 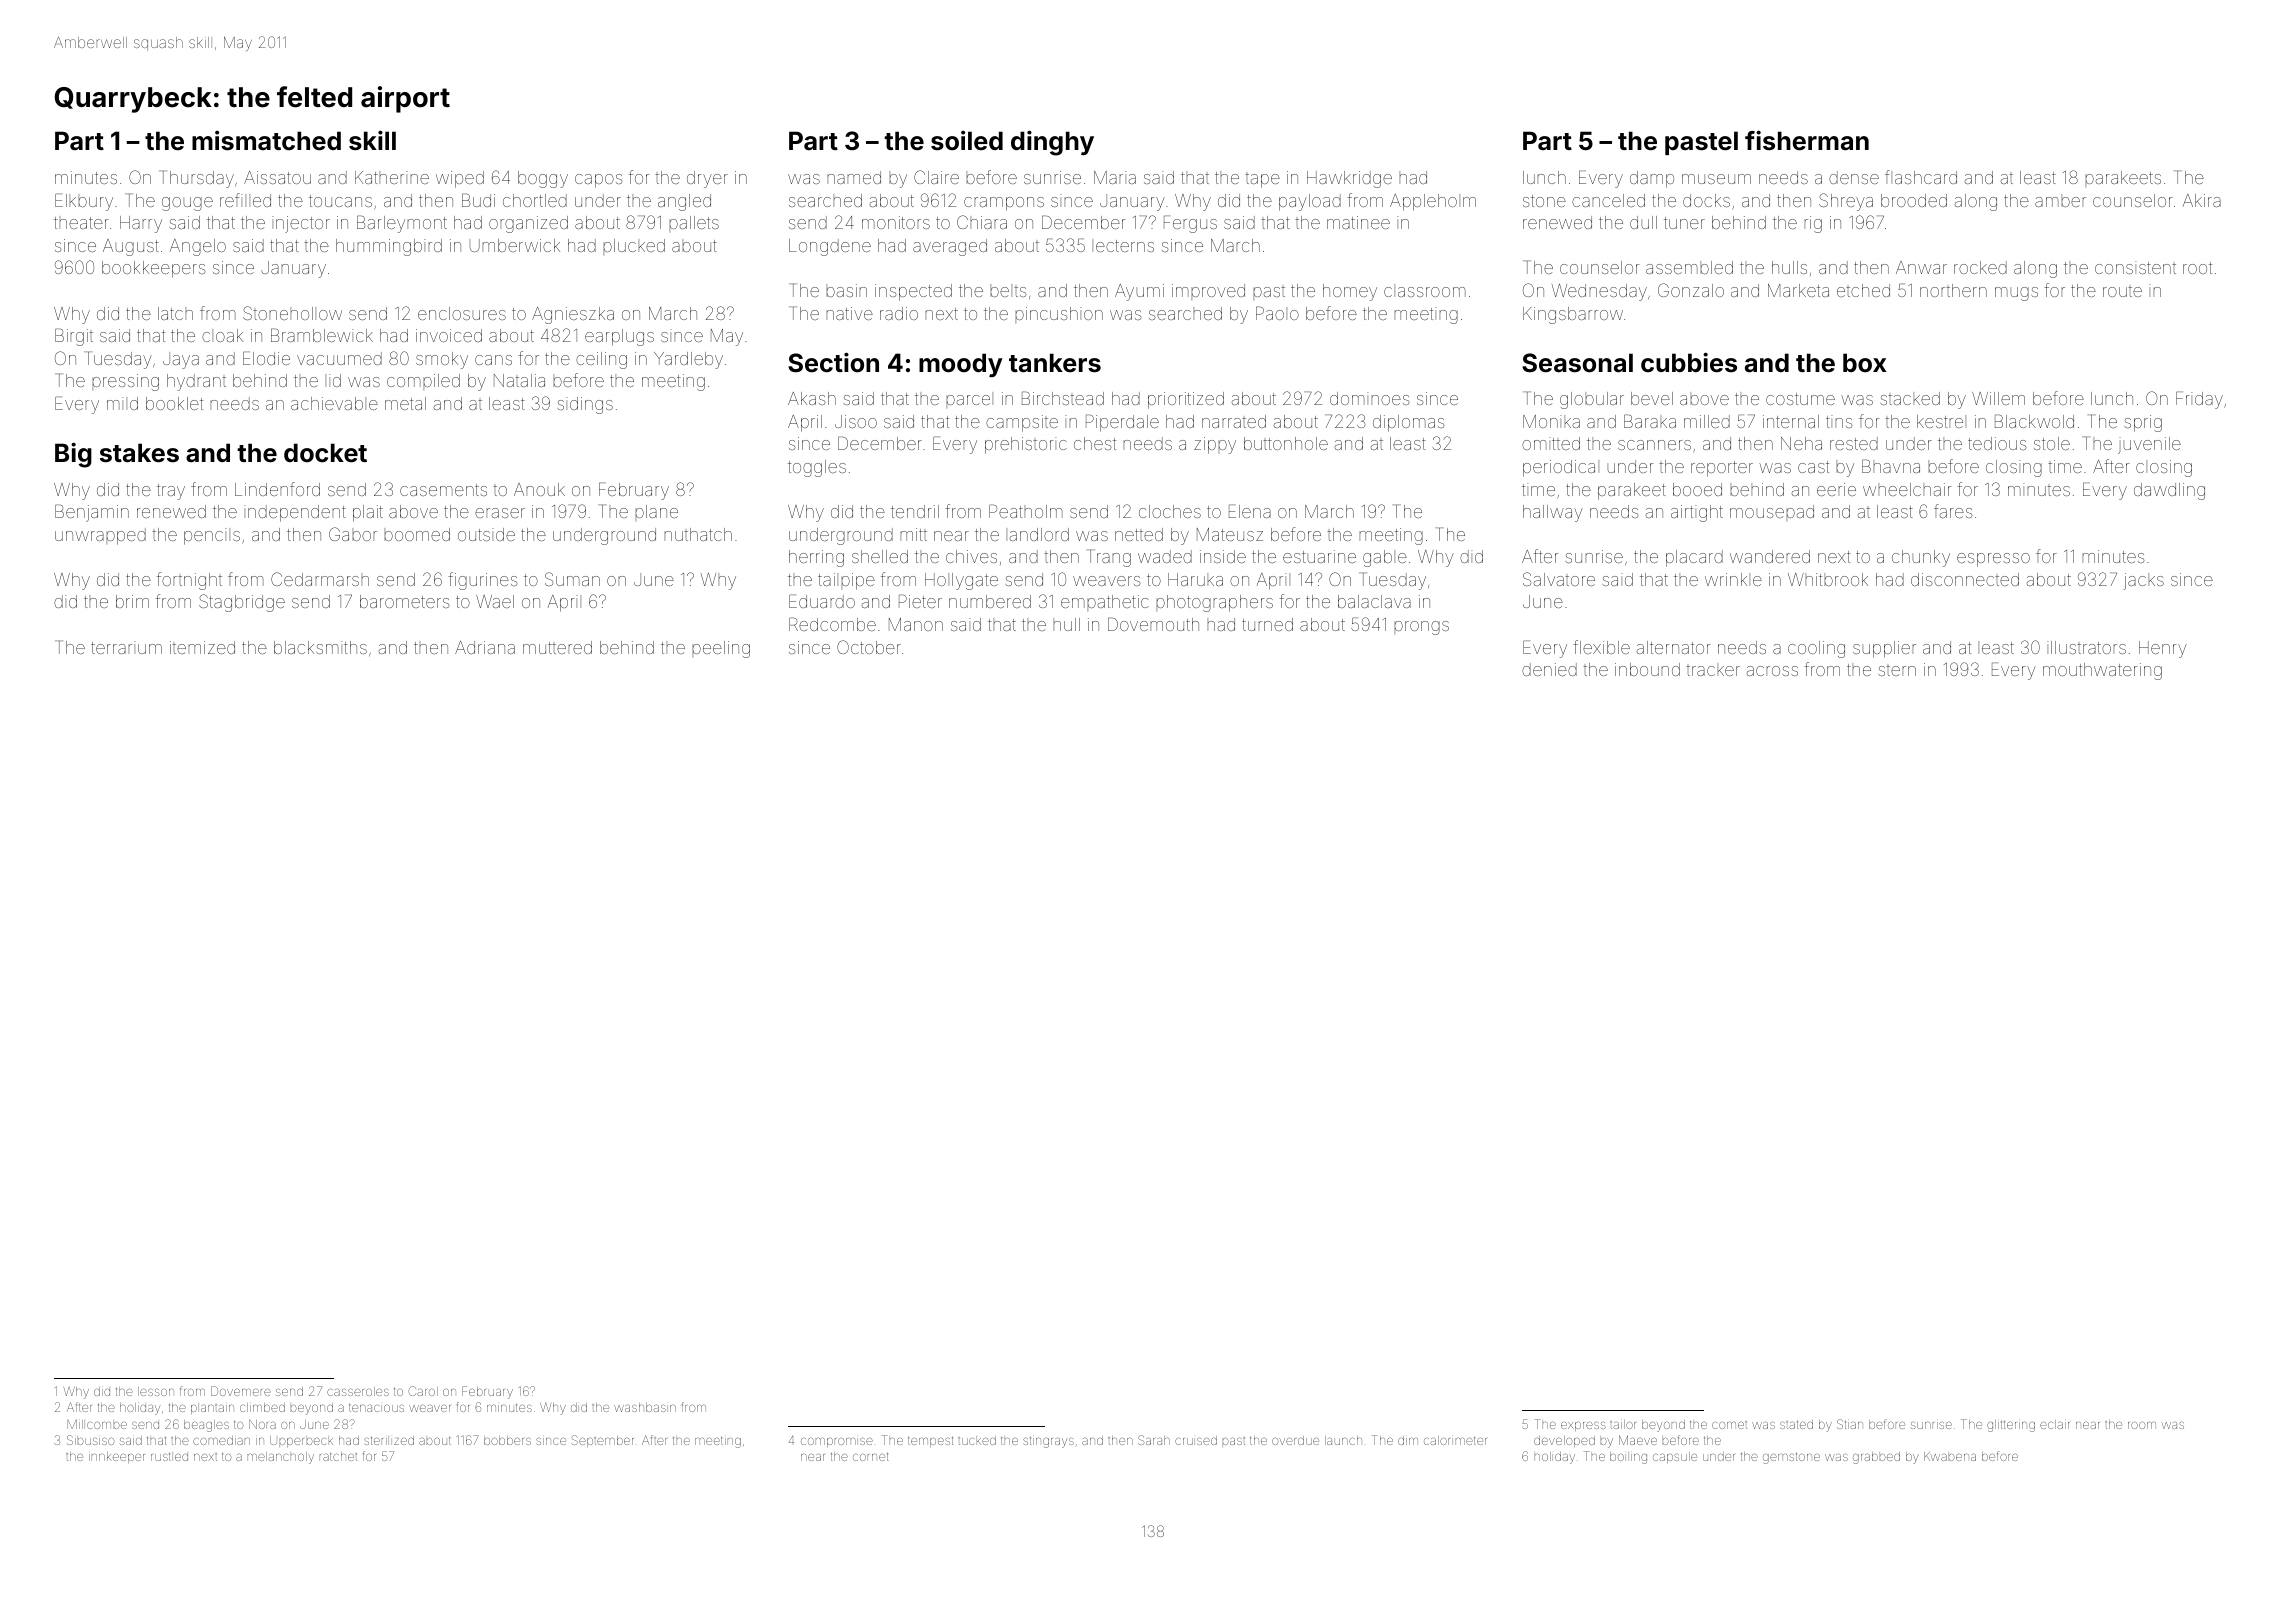 What do you see at coordinates (126, 647) in the image?
I see `terrarium` at bounding box center [126, 647].
